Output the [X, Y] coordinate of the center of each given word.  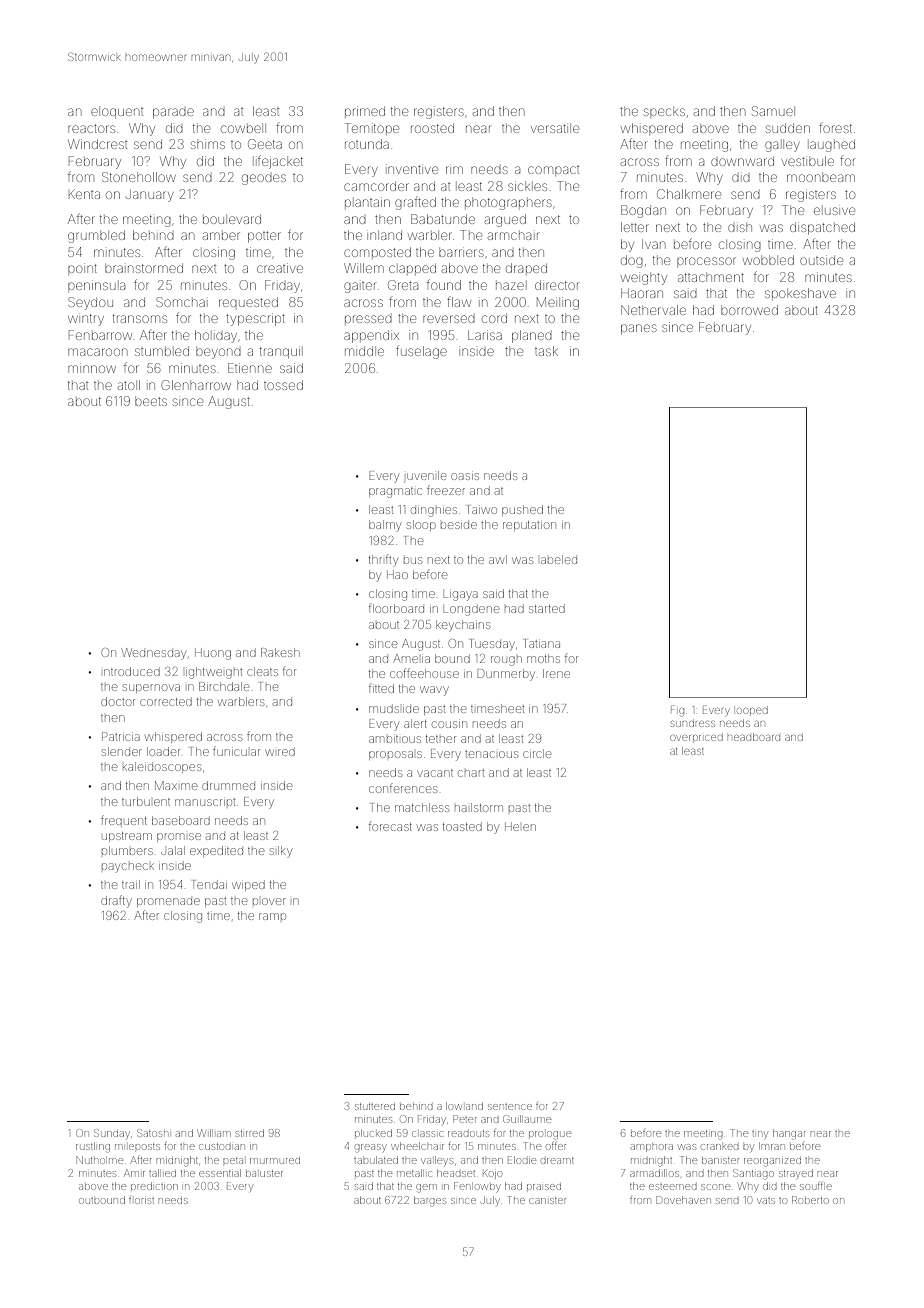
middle [364, 351]
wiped [248, 886]
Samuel [772, 111]
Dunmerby [506, 675]
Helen [520, 827]
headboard [754, 737]
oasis [465, 476]
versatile [555, 128]
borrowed [749, 310]
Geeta [265, 144]
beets [151, 401]
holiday [216, 336]
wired [280, 752]
